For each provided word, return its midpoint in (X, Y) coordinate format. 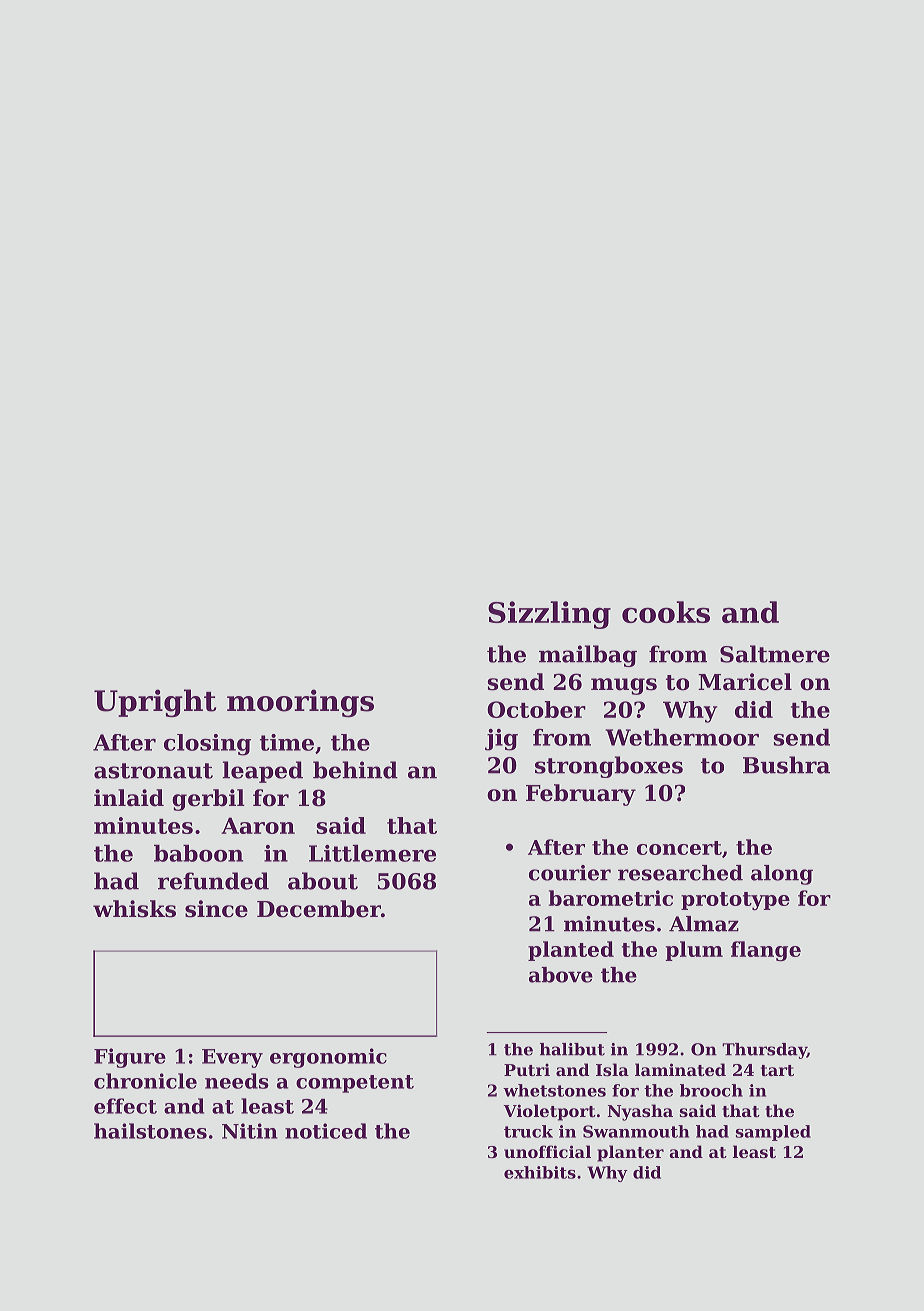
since (216, 909)
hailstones (150, 1131)
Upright (155, 703)
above (561, 975)
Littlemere (372, 853)
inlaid (129, 798)
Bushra (786, 765)
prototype (735, 901)
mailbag (588, 656)
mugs (624, 686)
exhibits (540, 1172)
